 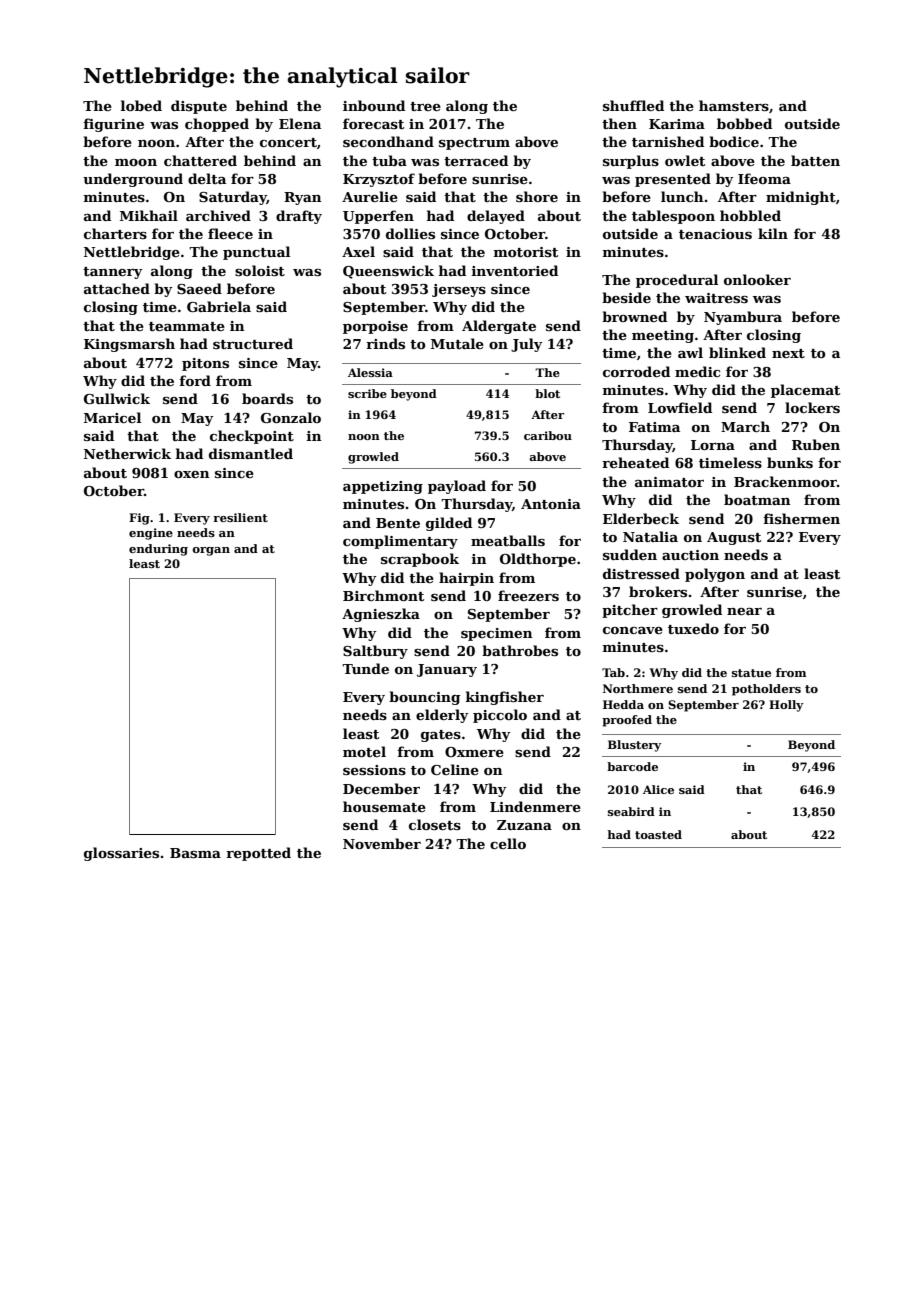 What do you see at coordinates (381, 788) in the image?
I see `December` at bounding box center [381, 788].
